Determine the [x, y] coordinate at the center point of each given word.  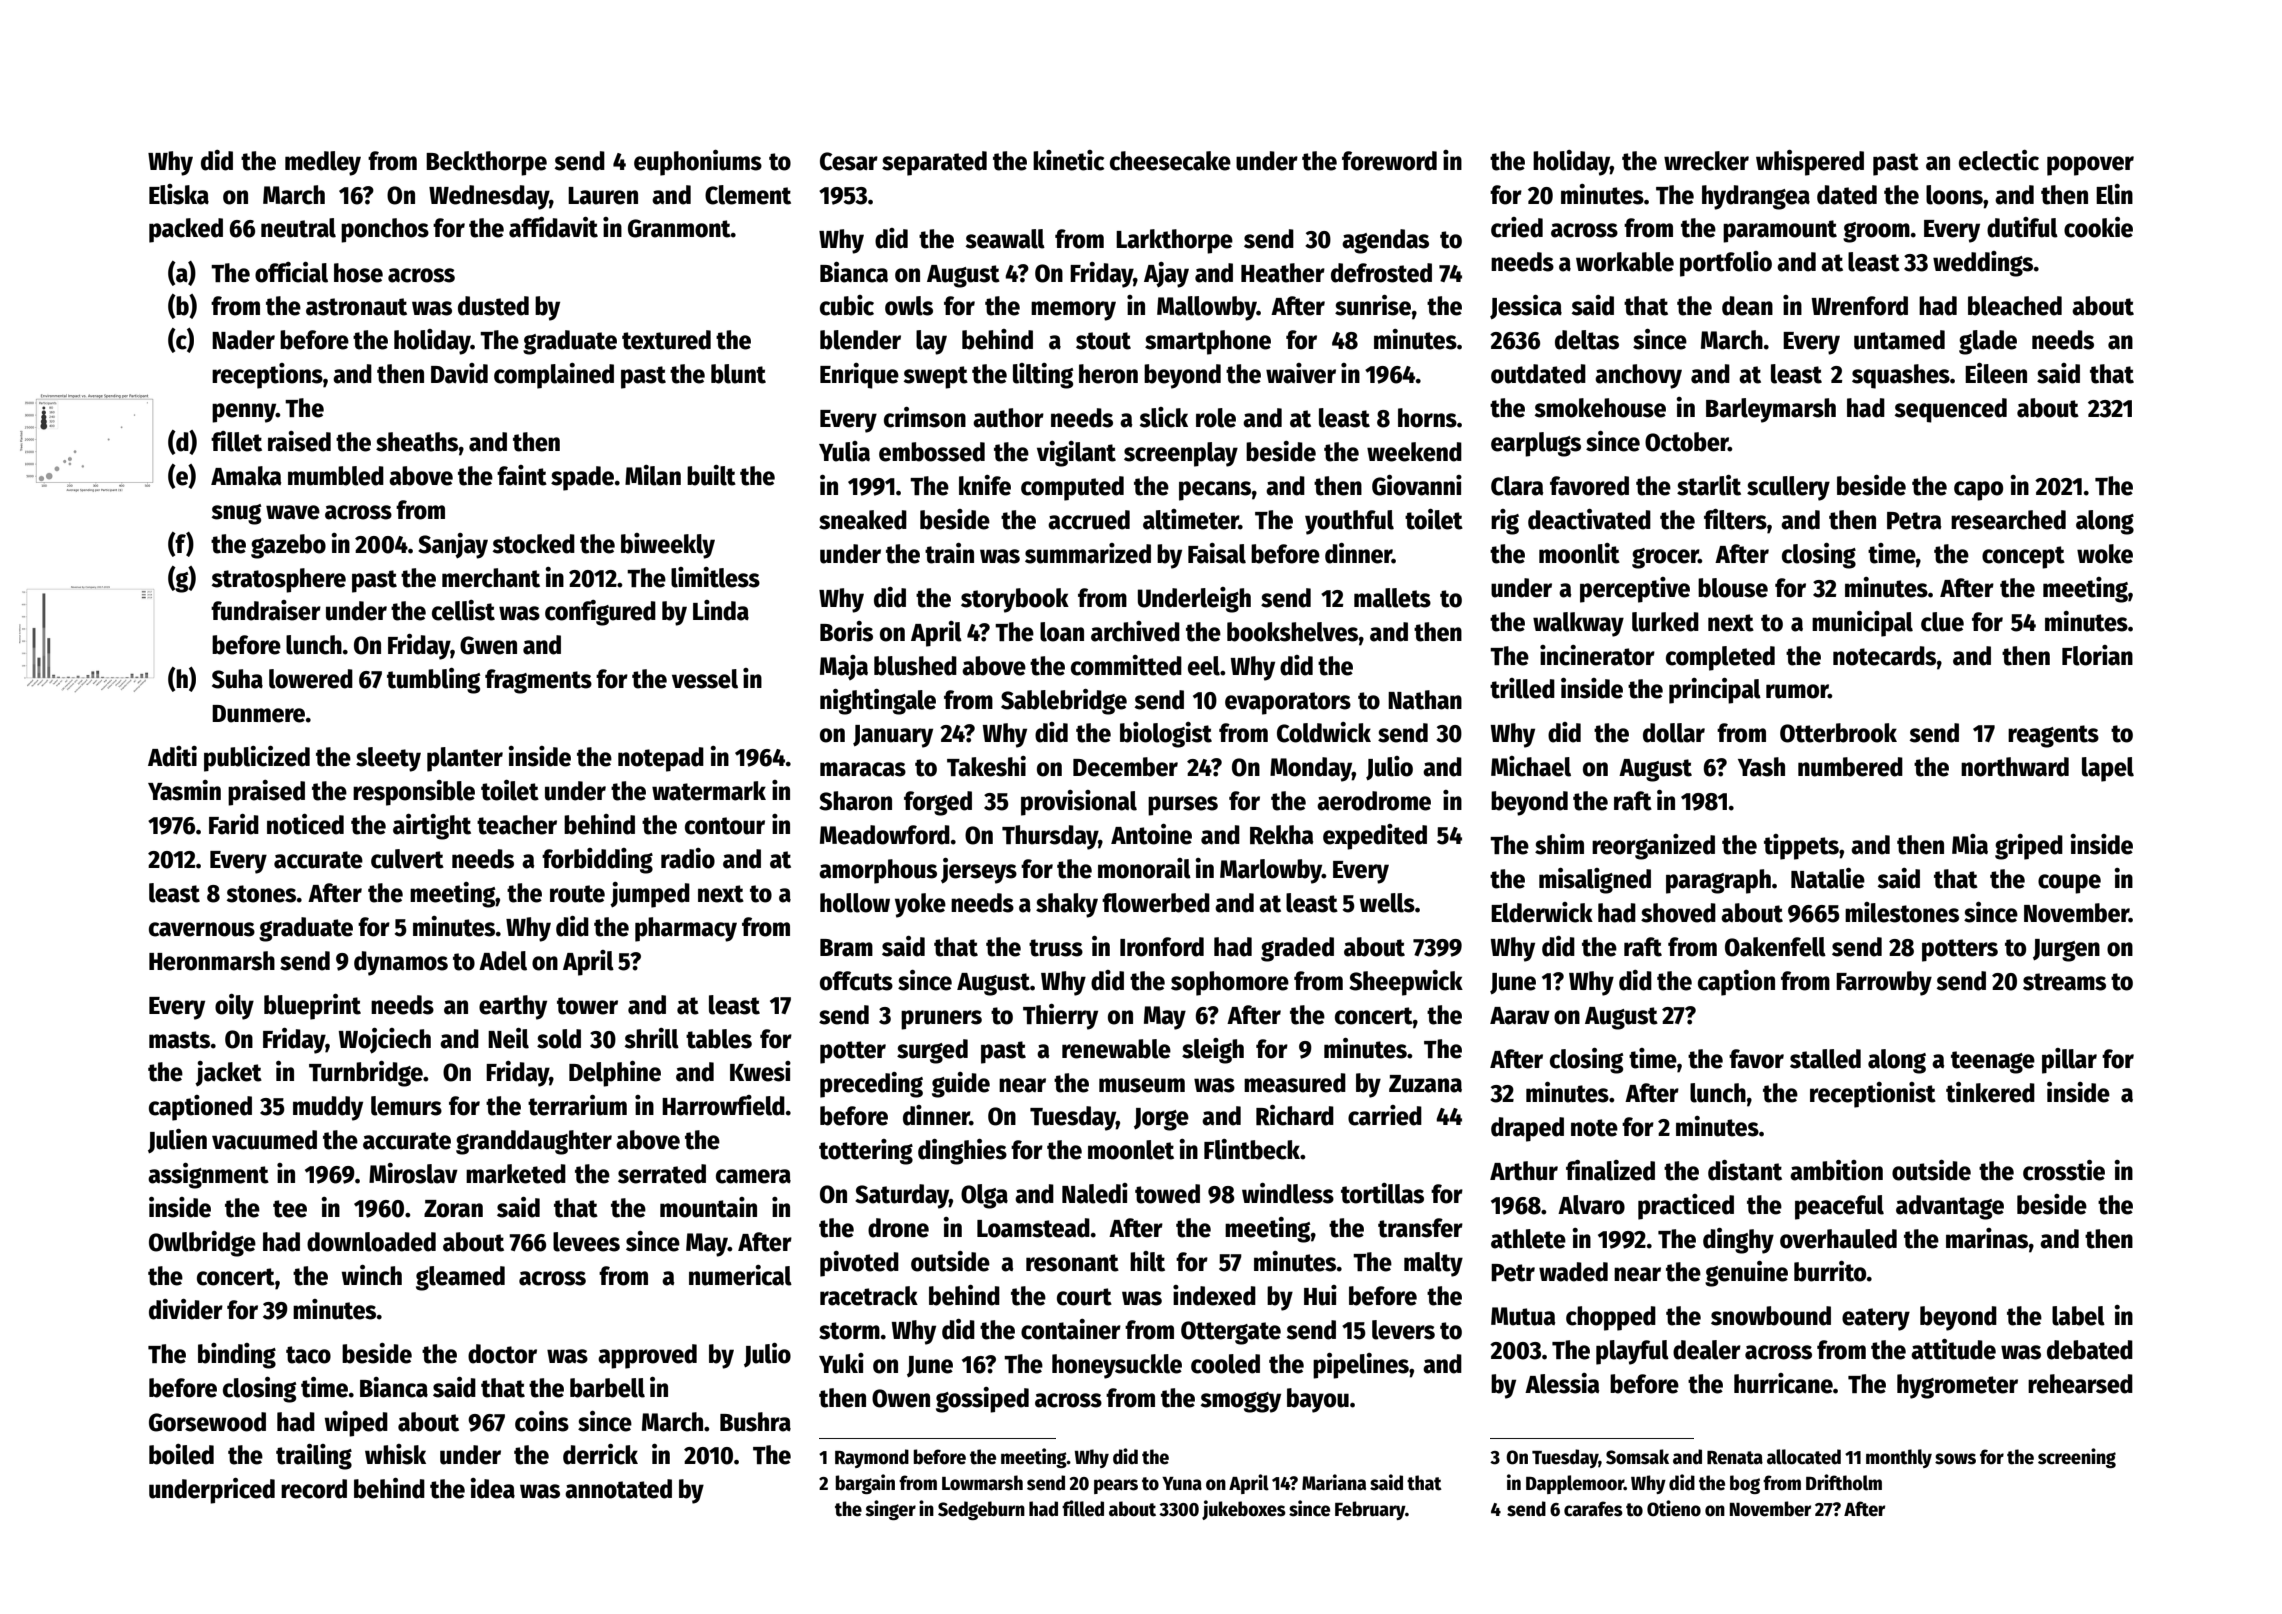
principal [1715, 691]
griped [2029, 847]
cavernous [202, 929]
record [314, 1489]
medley [323, 163]
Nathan [1425, 700]
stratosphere [279, 580]
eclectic [1999, 160]
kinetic [1068, 160]
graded [1297, 949]
